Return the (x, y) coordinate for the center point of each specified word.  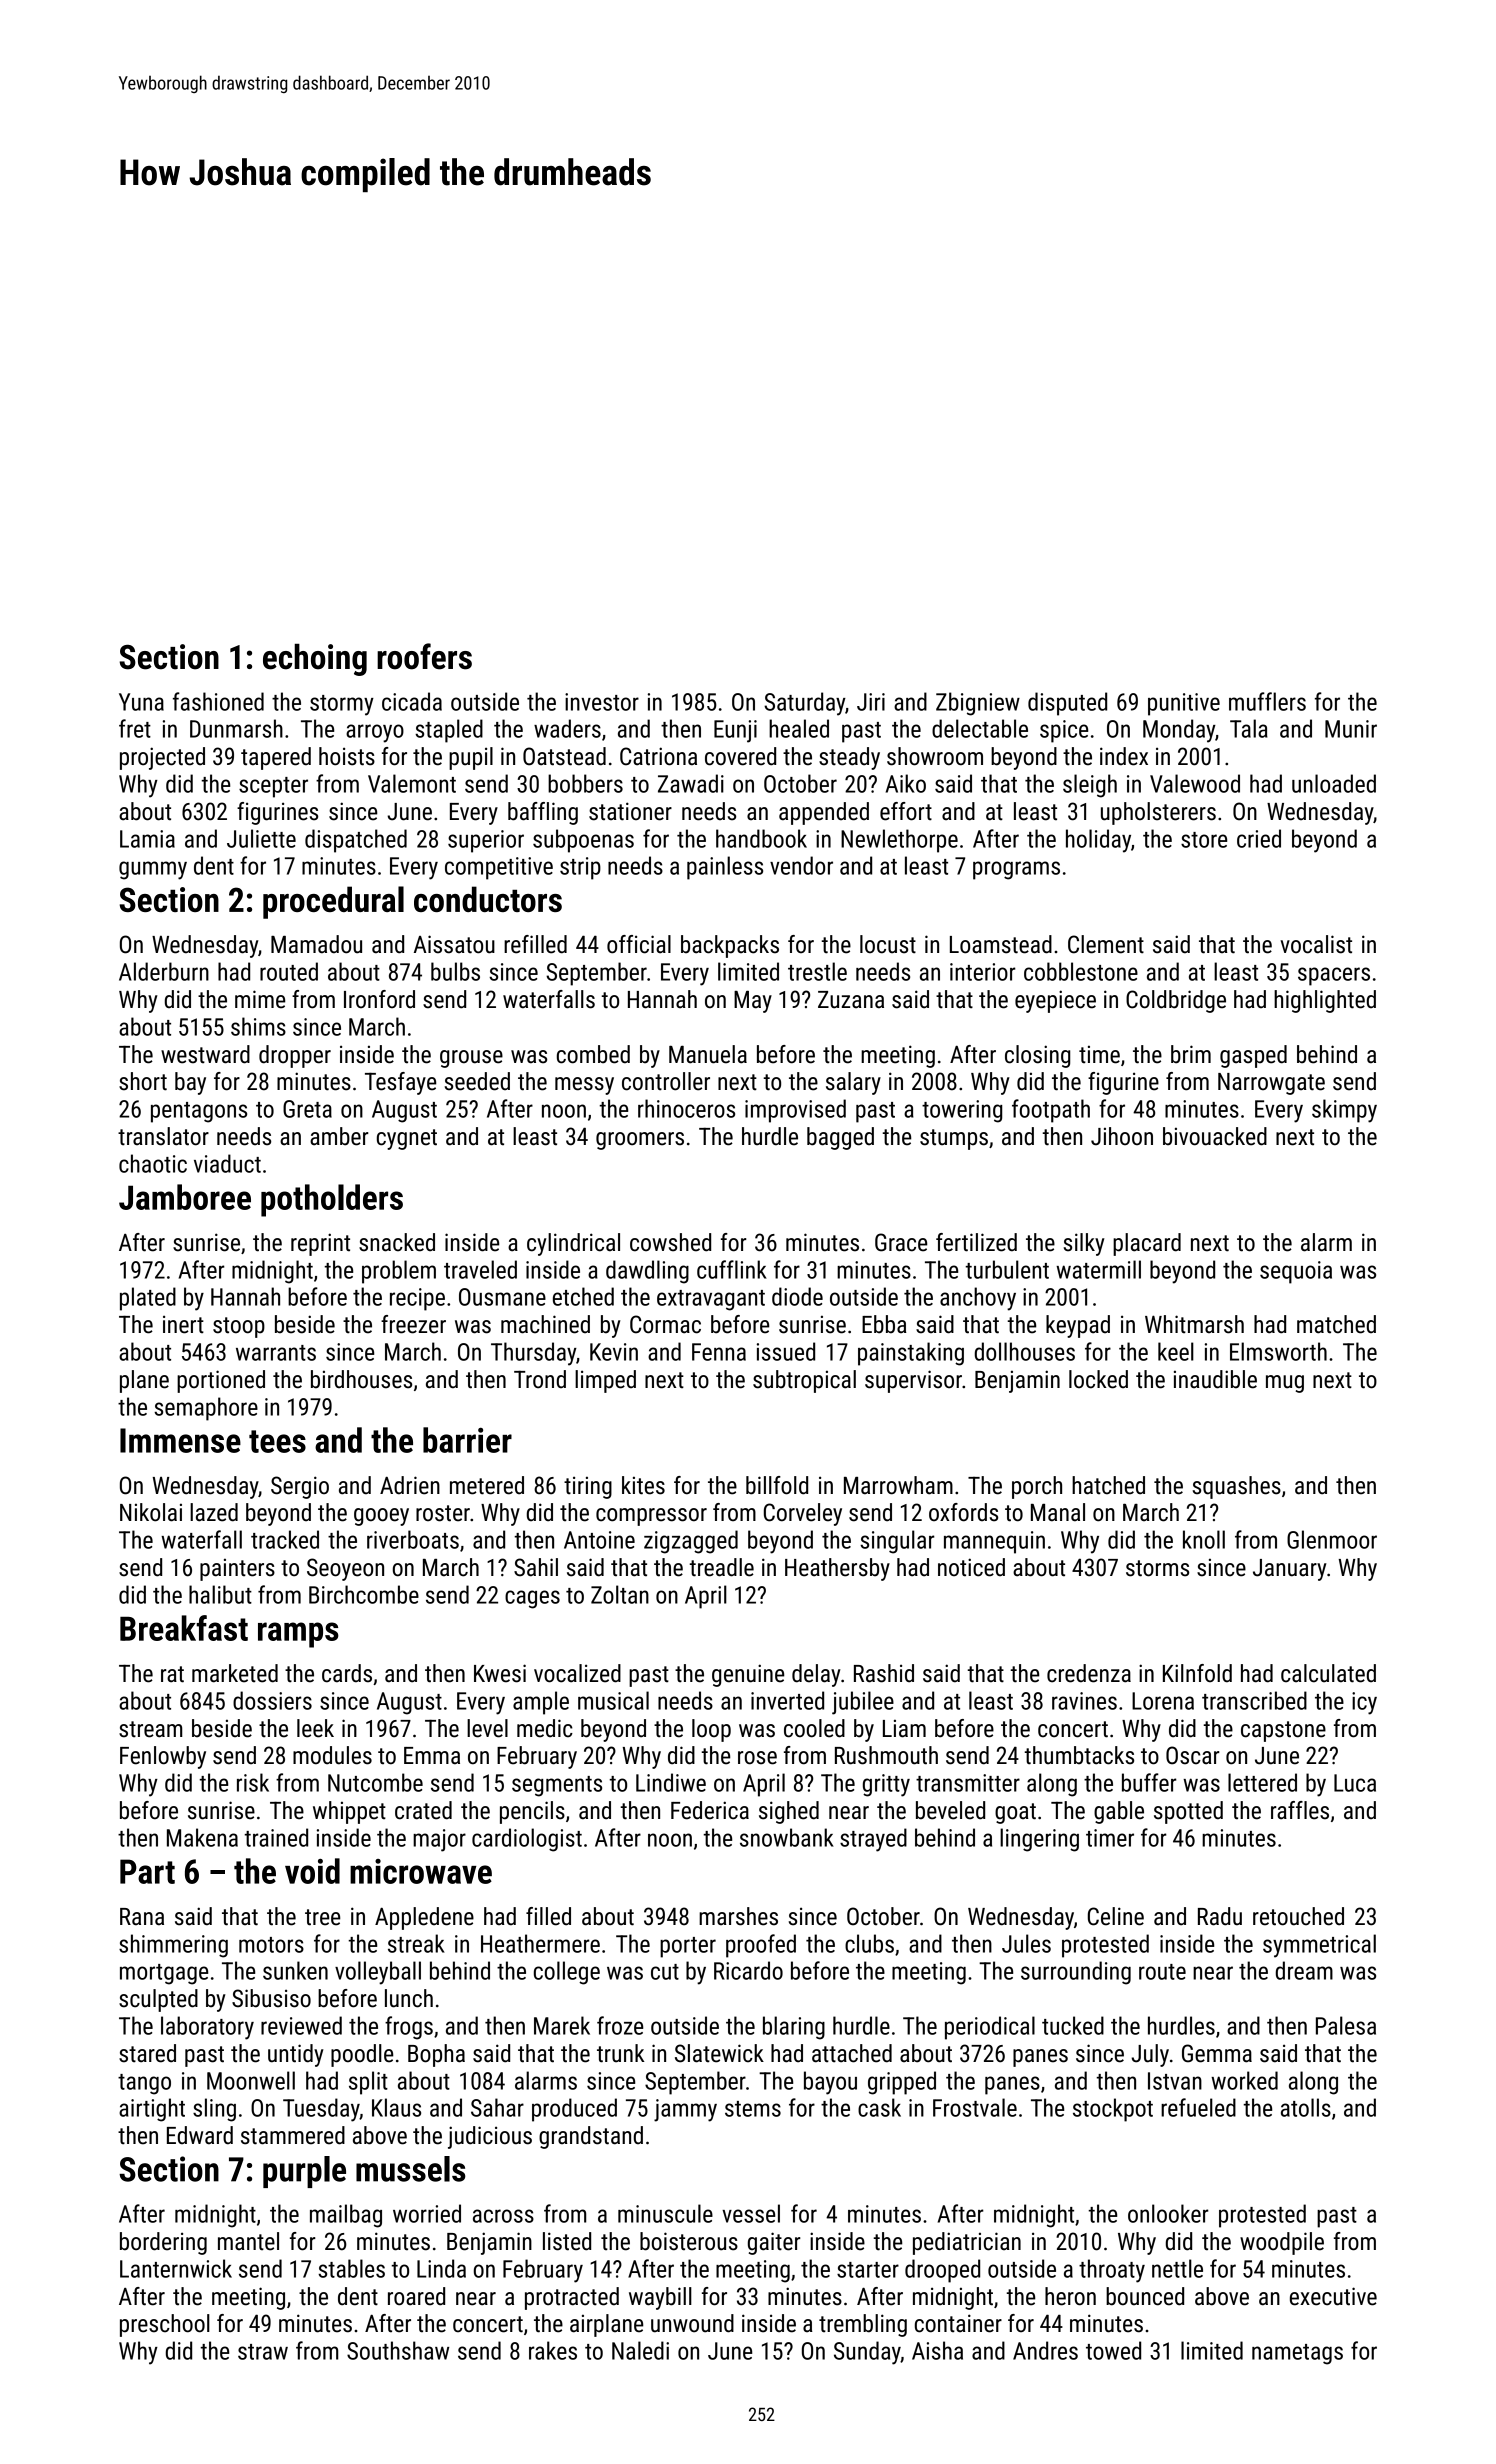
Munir (1351, 729)
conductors (488, 899)
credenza (1089, 1673)
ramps (298, 1635)
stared (147, 2053)
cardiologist (527, 1840)
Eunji (735, 731)
